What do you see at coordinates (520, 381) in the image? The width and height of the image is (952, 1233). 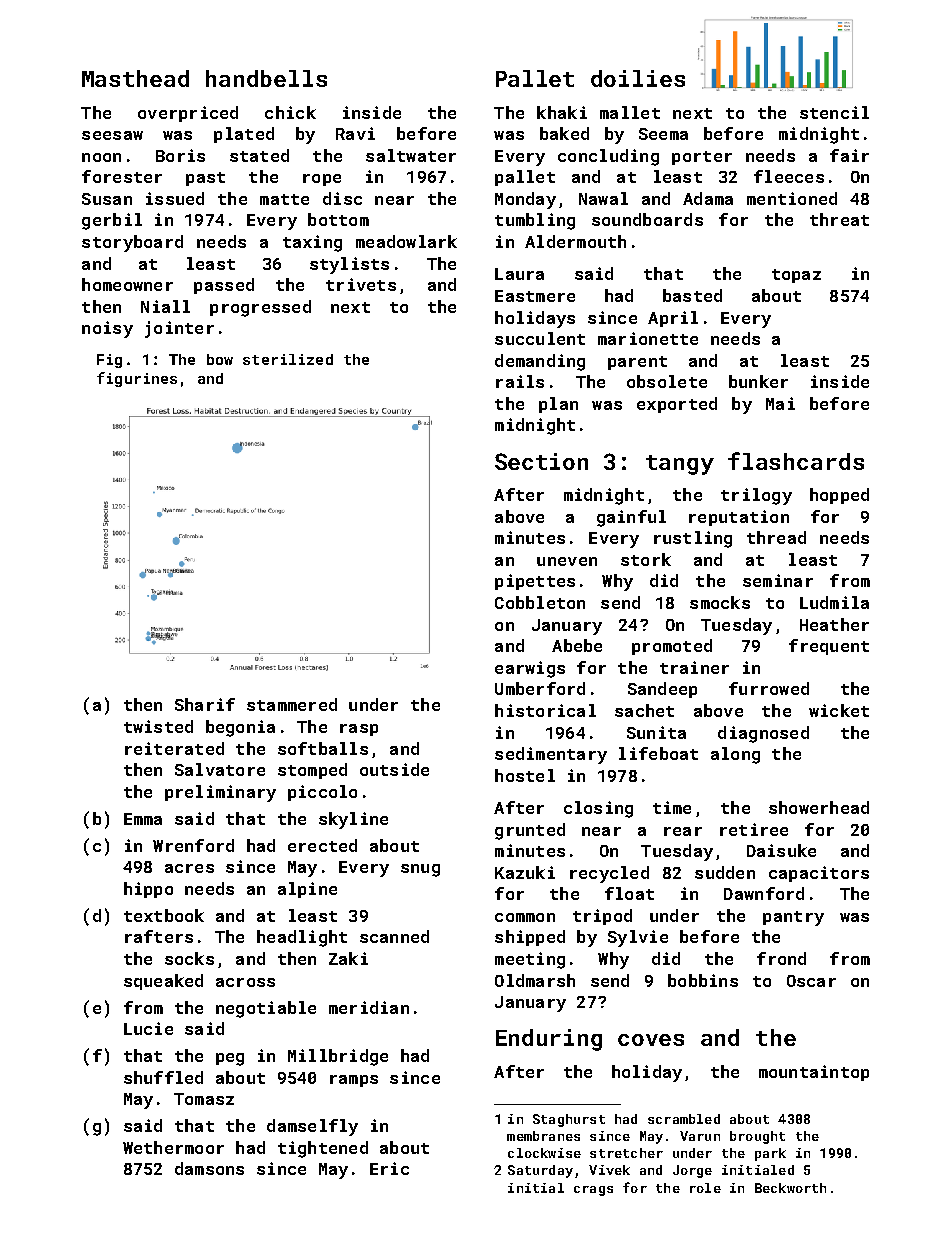 I see `rails` at bounding box center [520, 381].
